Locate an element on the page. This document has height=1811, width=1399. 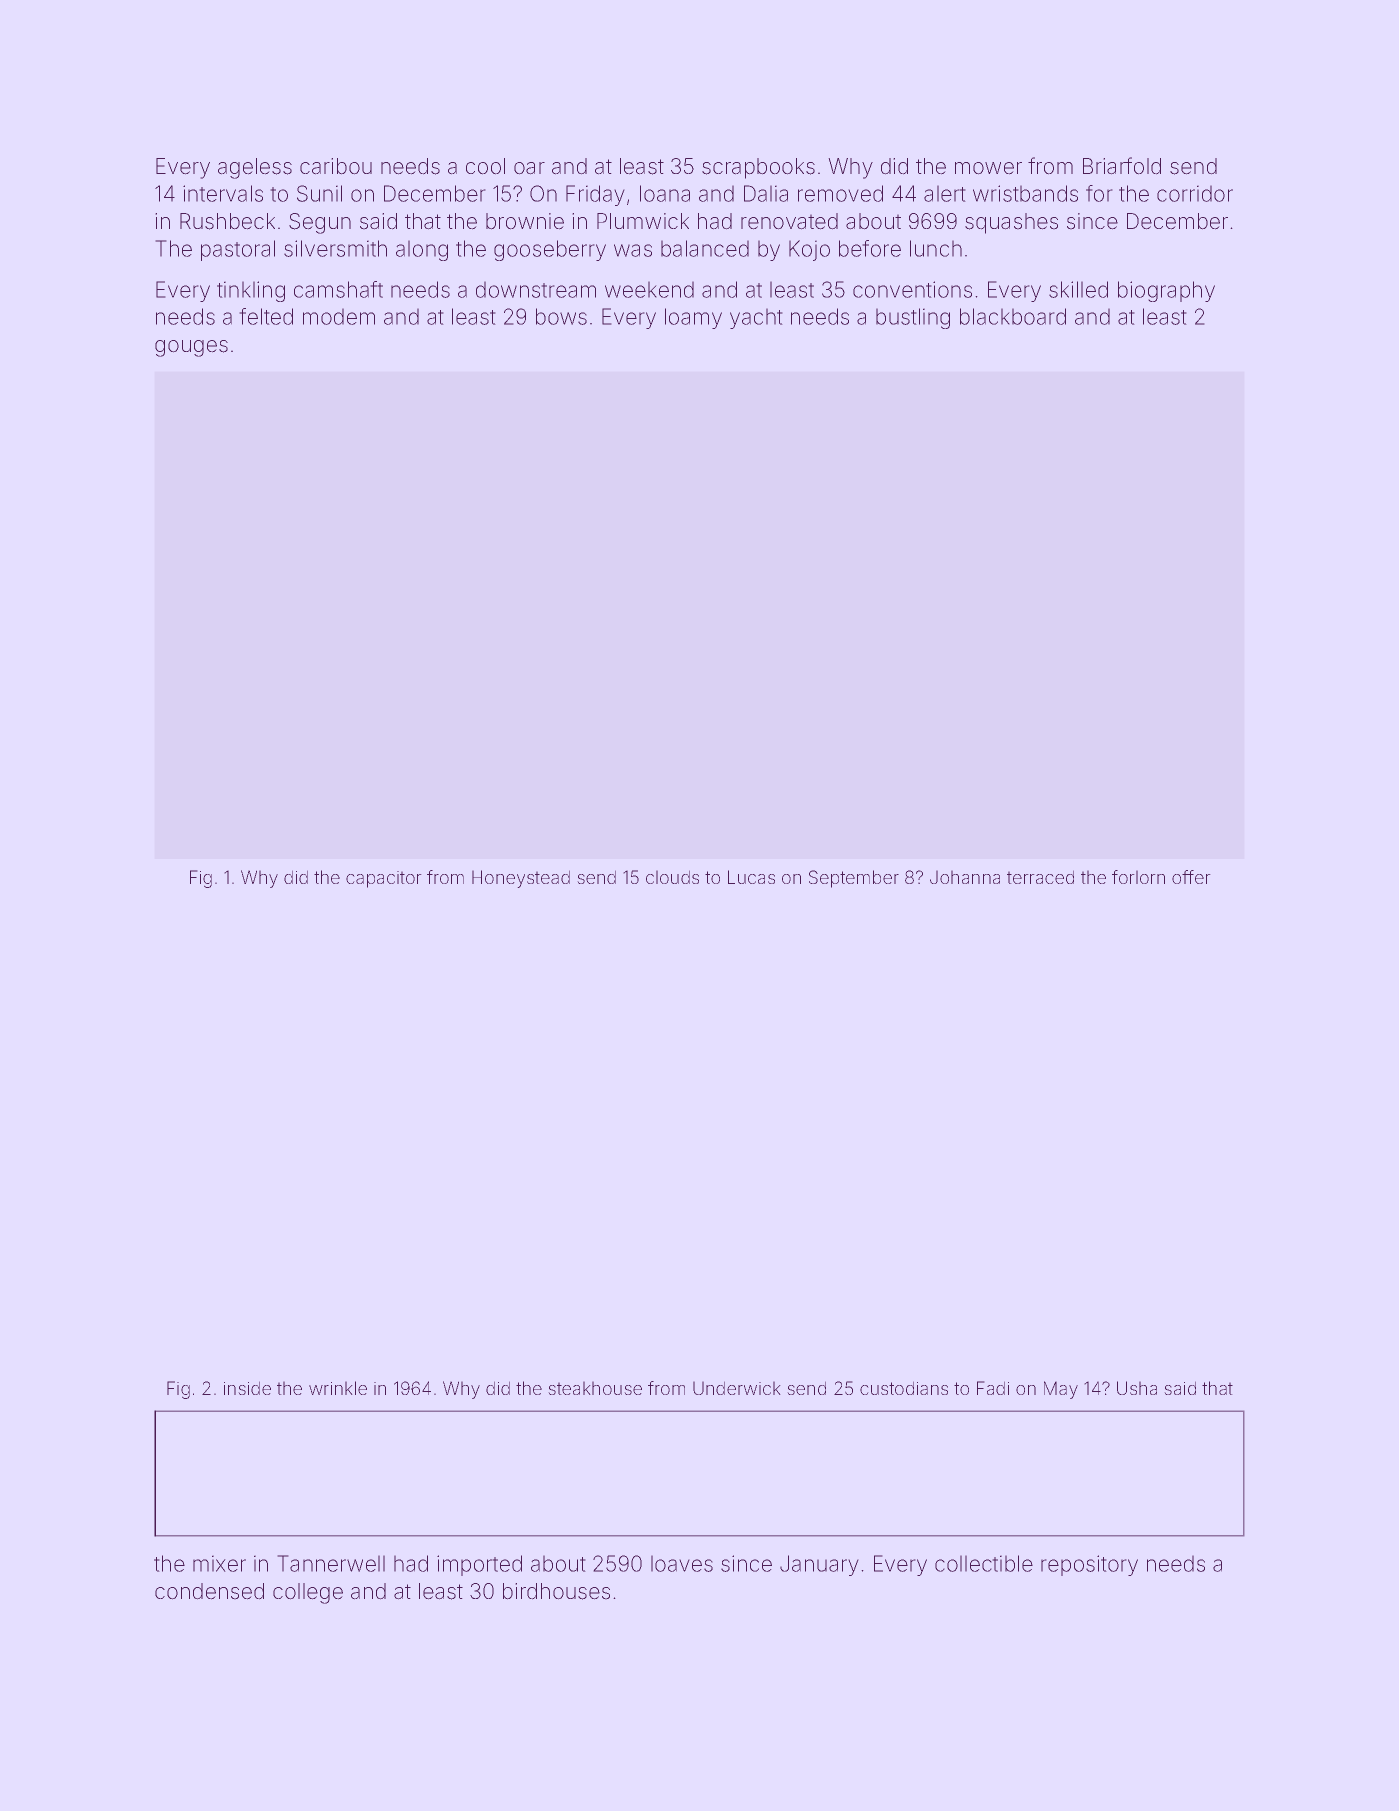
capacitor is located at coordinates (383, 879).
